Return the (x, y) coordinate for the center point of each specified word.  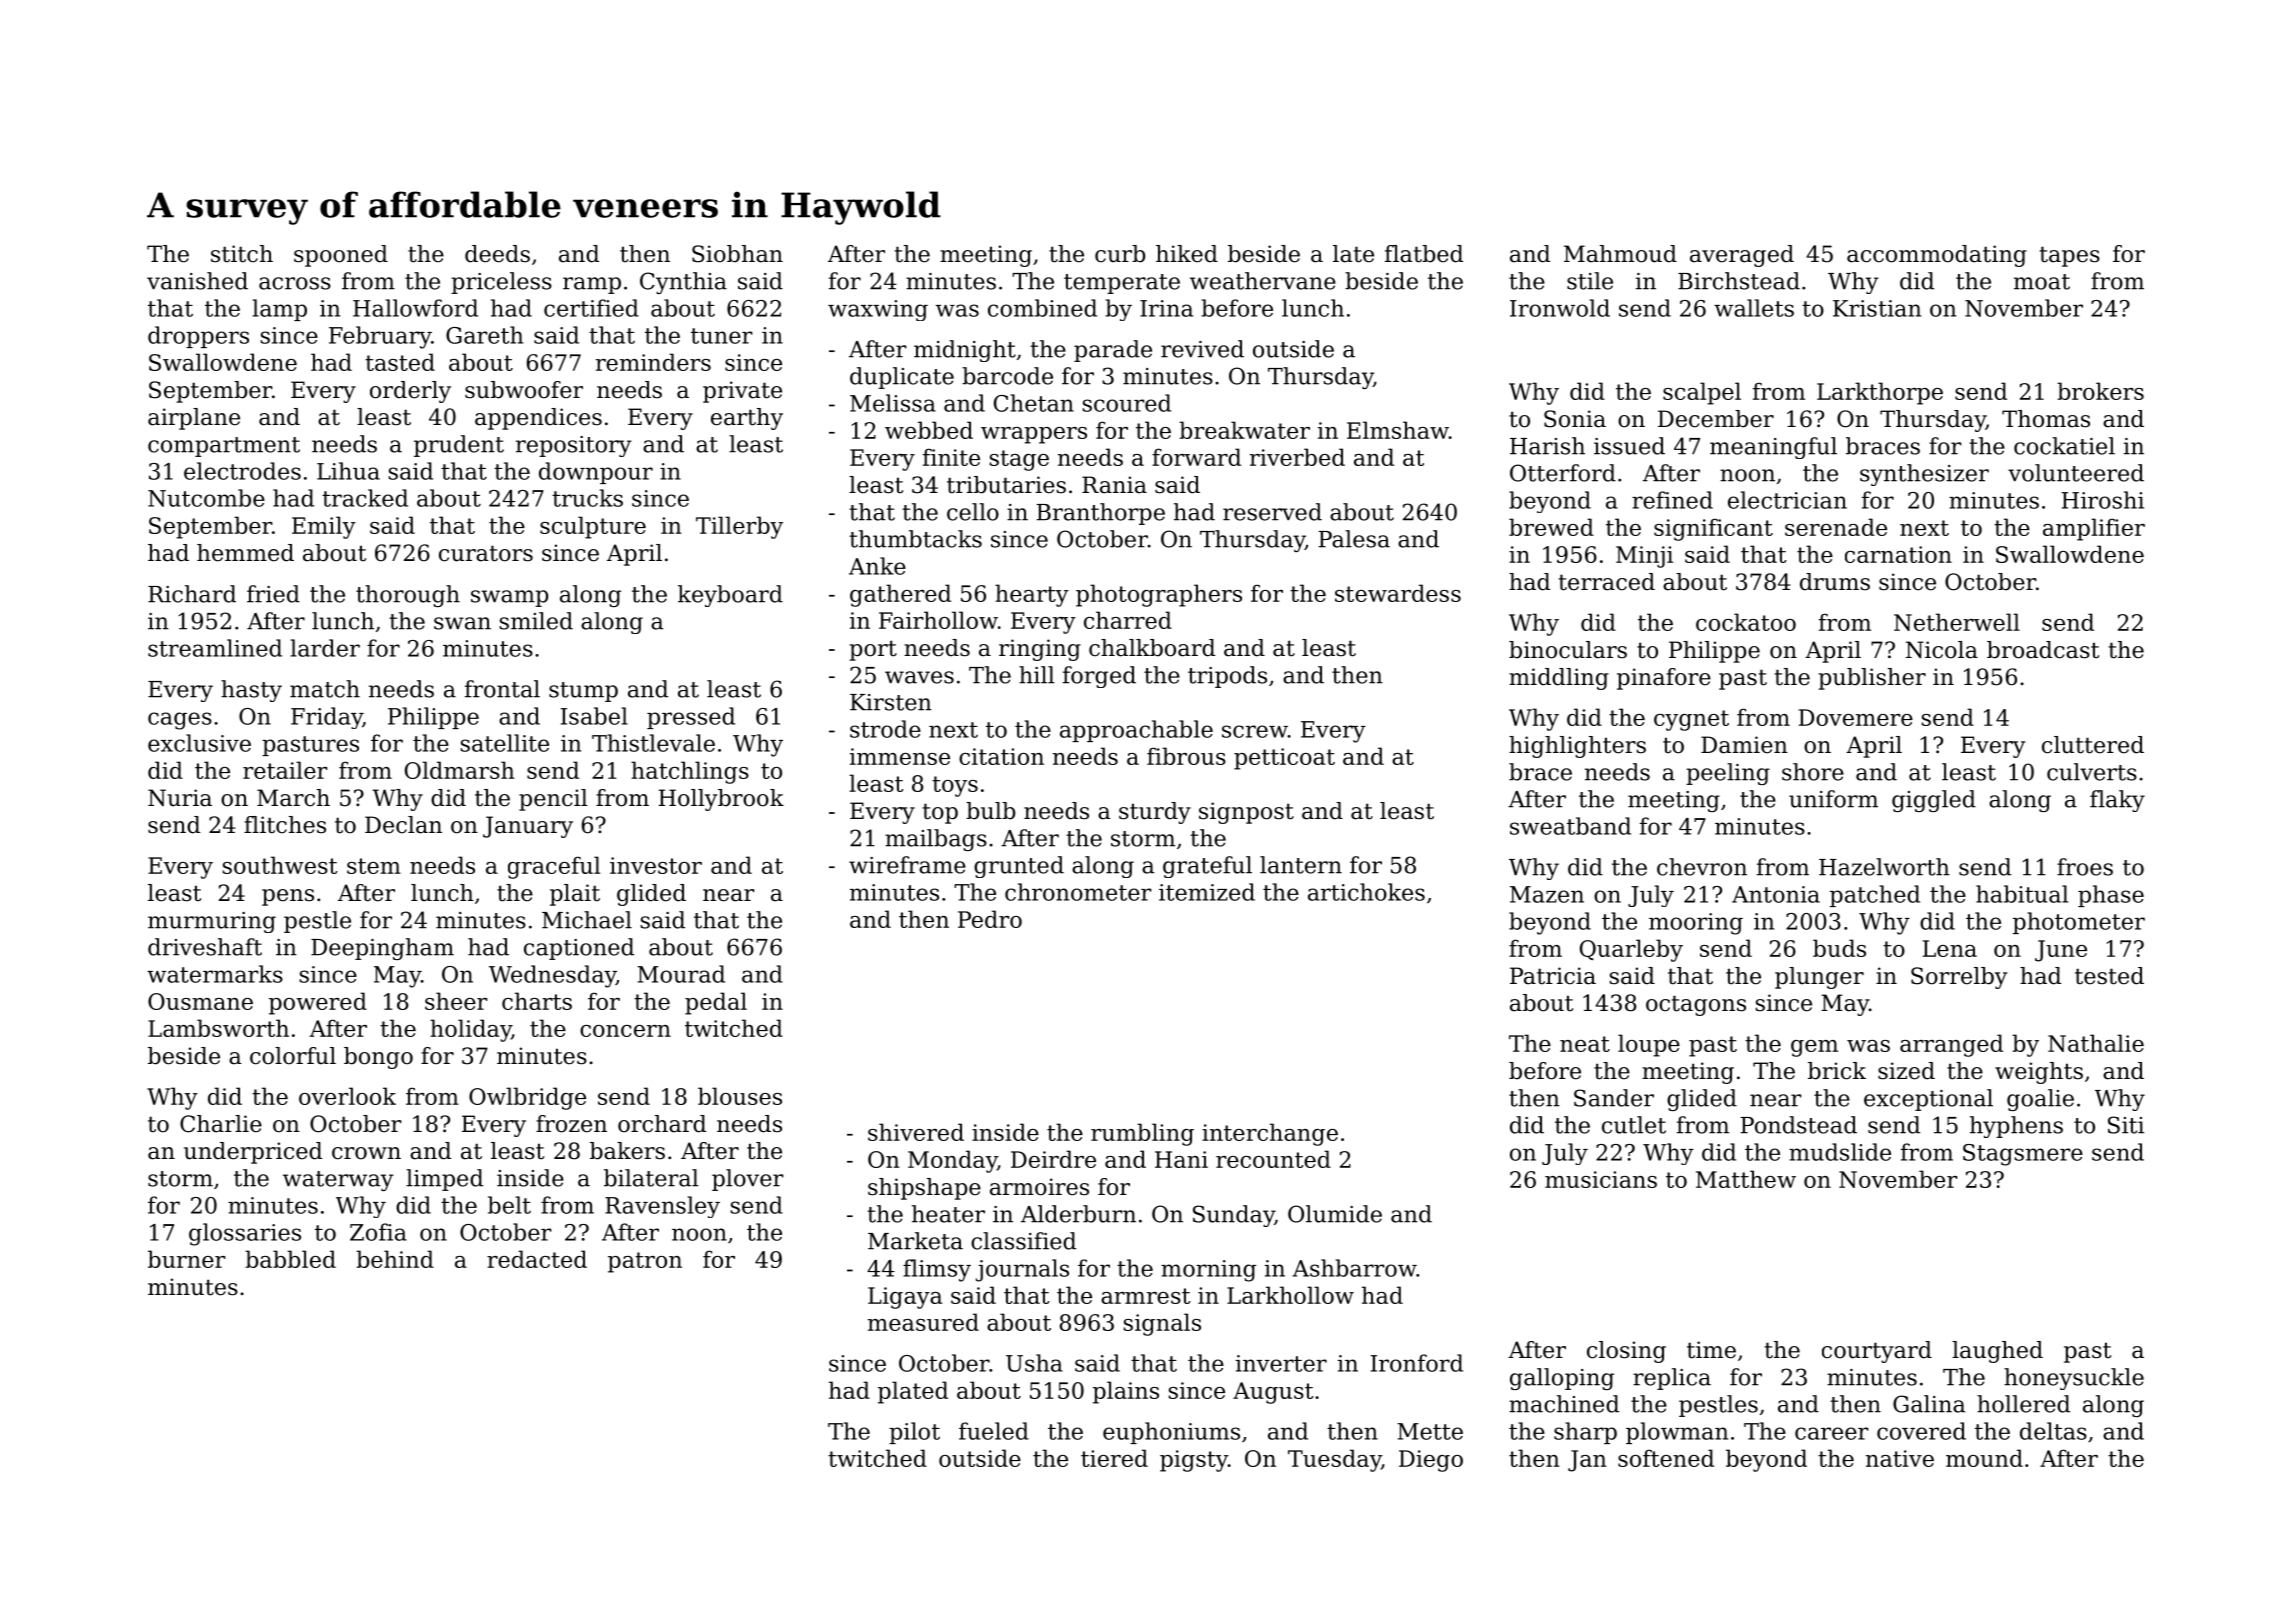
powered (318, 1003)
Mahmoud (1620, 254)
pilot (914, 1433)
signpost (1246, 813)
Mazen (1547, 894)
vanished (197, 281)
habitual (2022, 894)
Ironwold (1560, 308)
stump (583, 692)
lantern (1301, 865)
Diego (1431, 1461)
